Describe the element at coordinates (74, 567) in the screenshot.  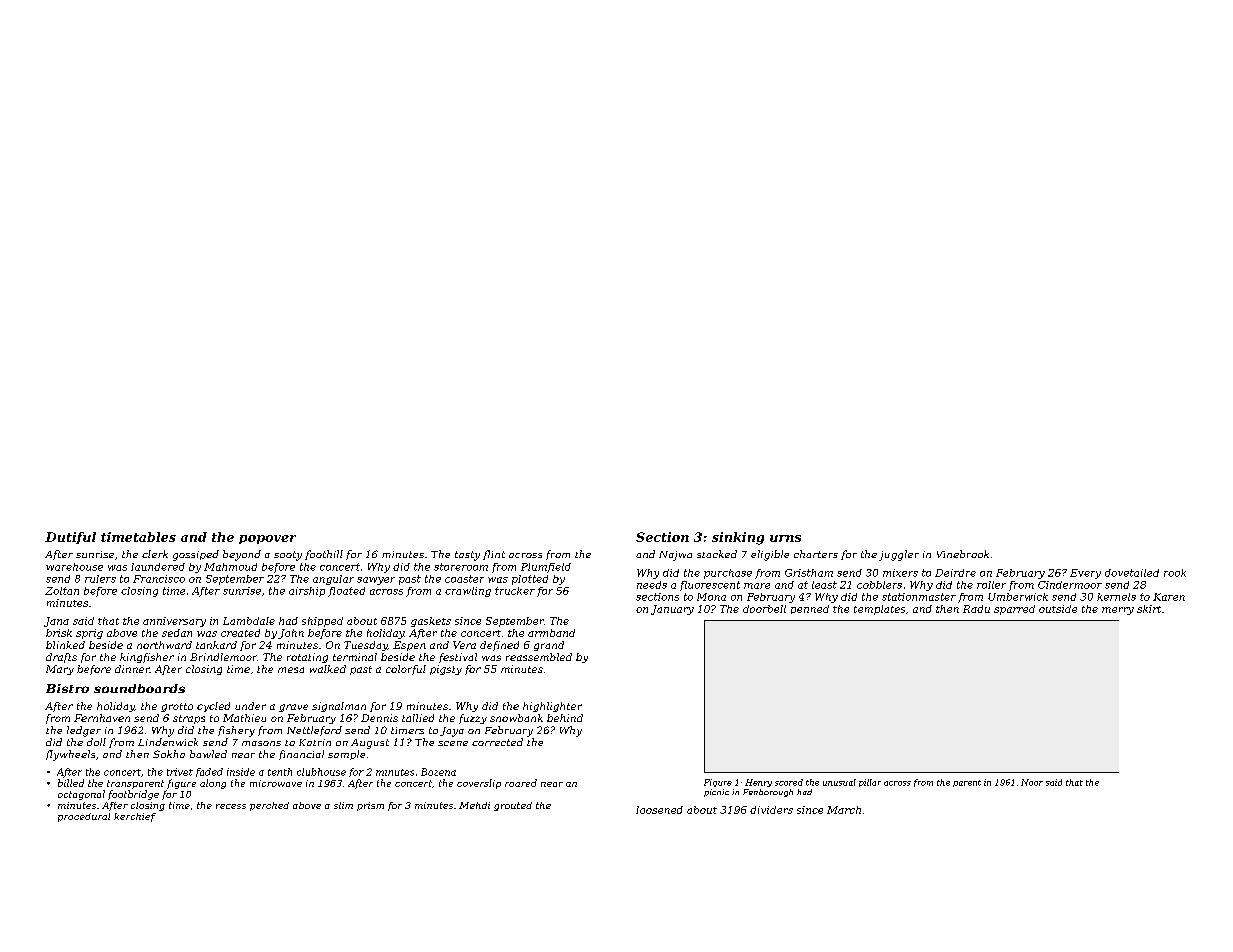
I see `warehouse` at that location.
